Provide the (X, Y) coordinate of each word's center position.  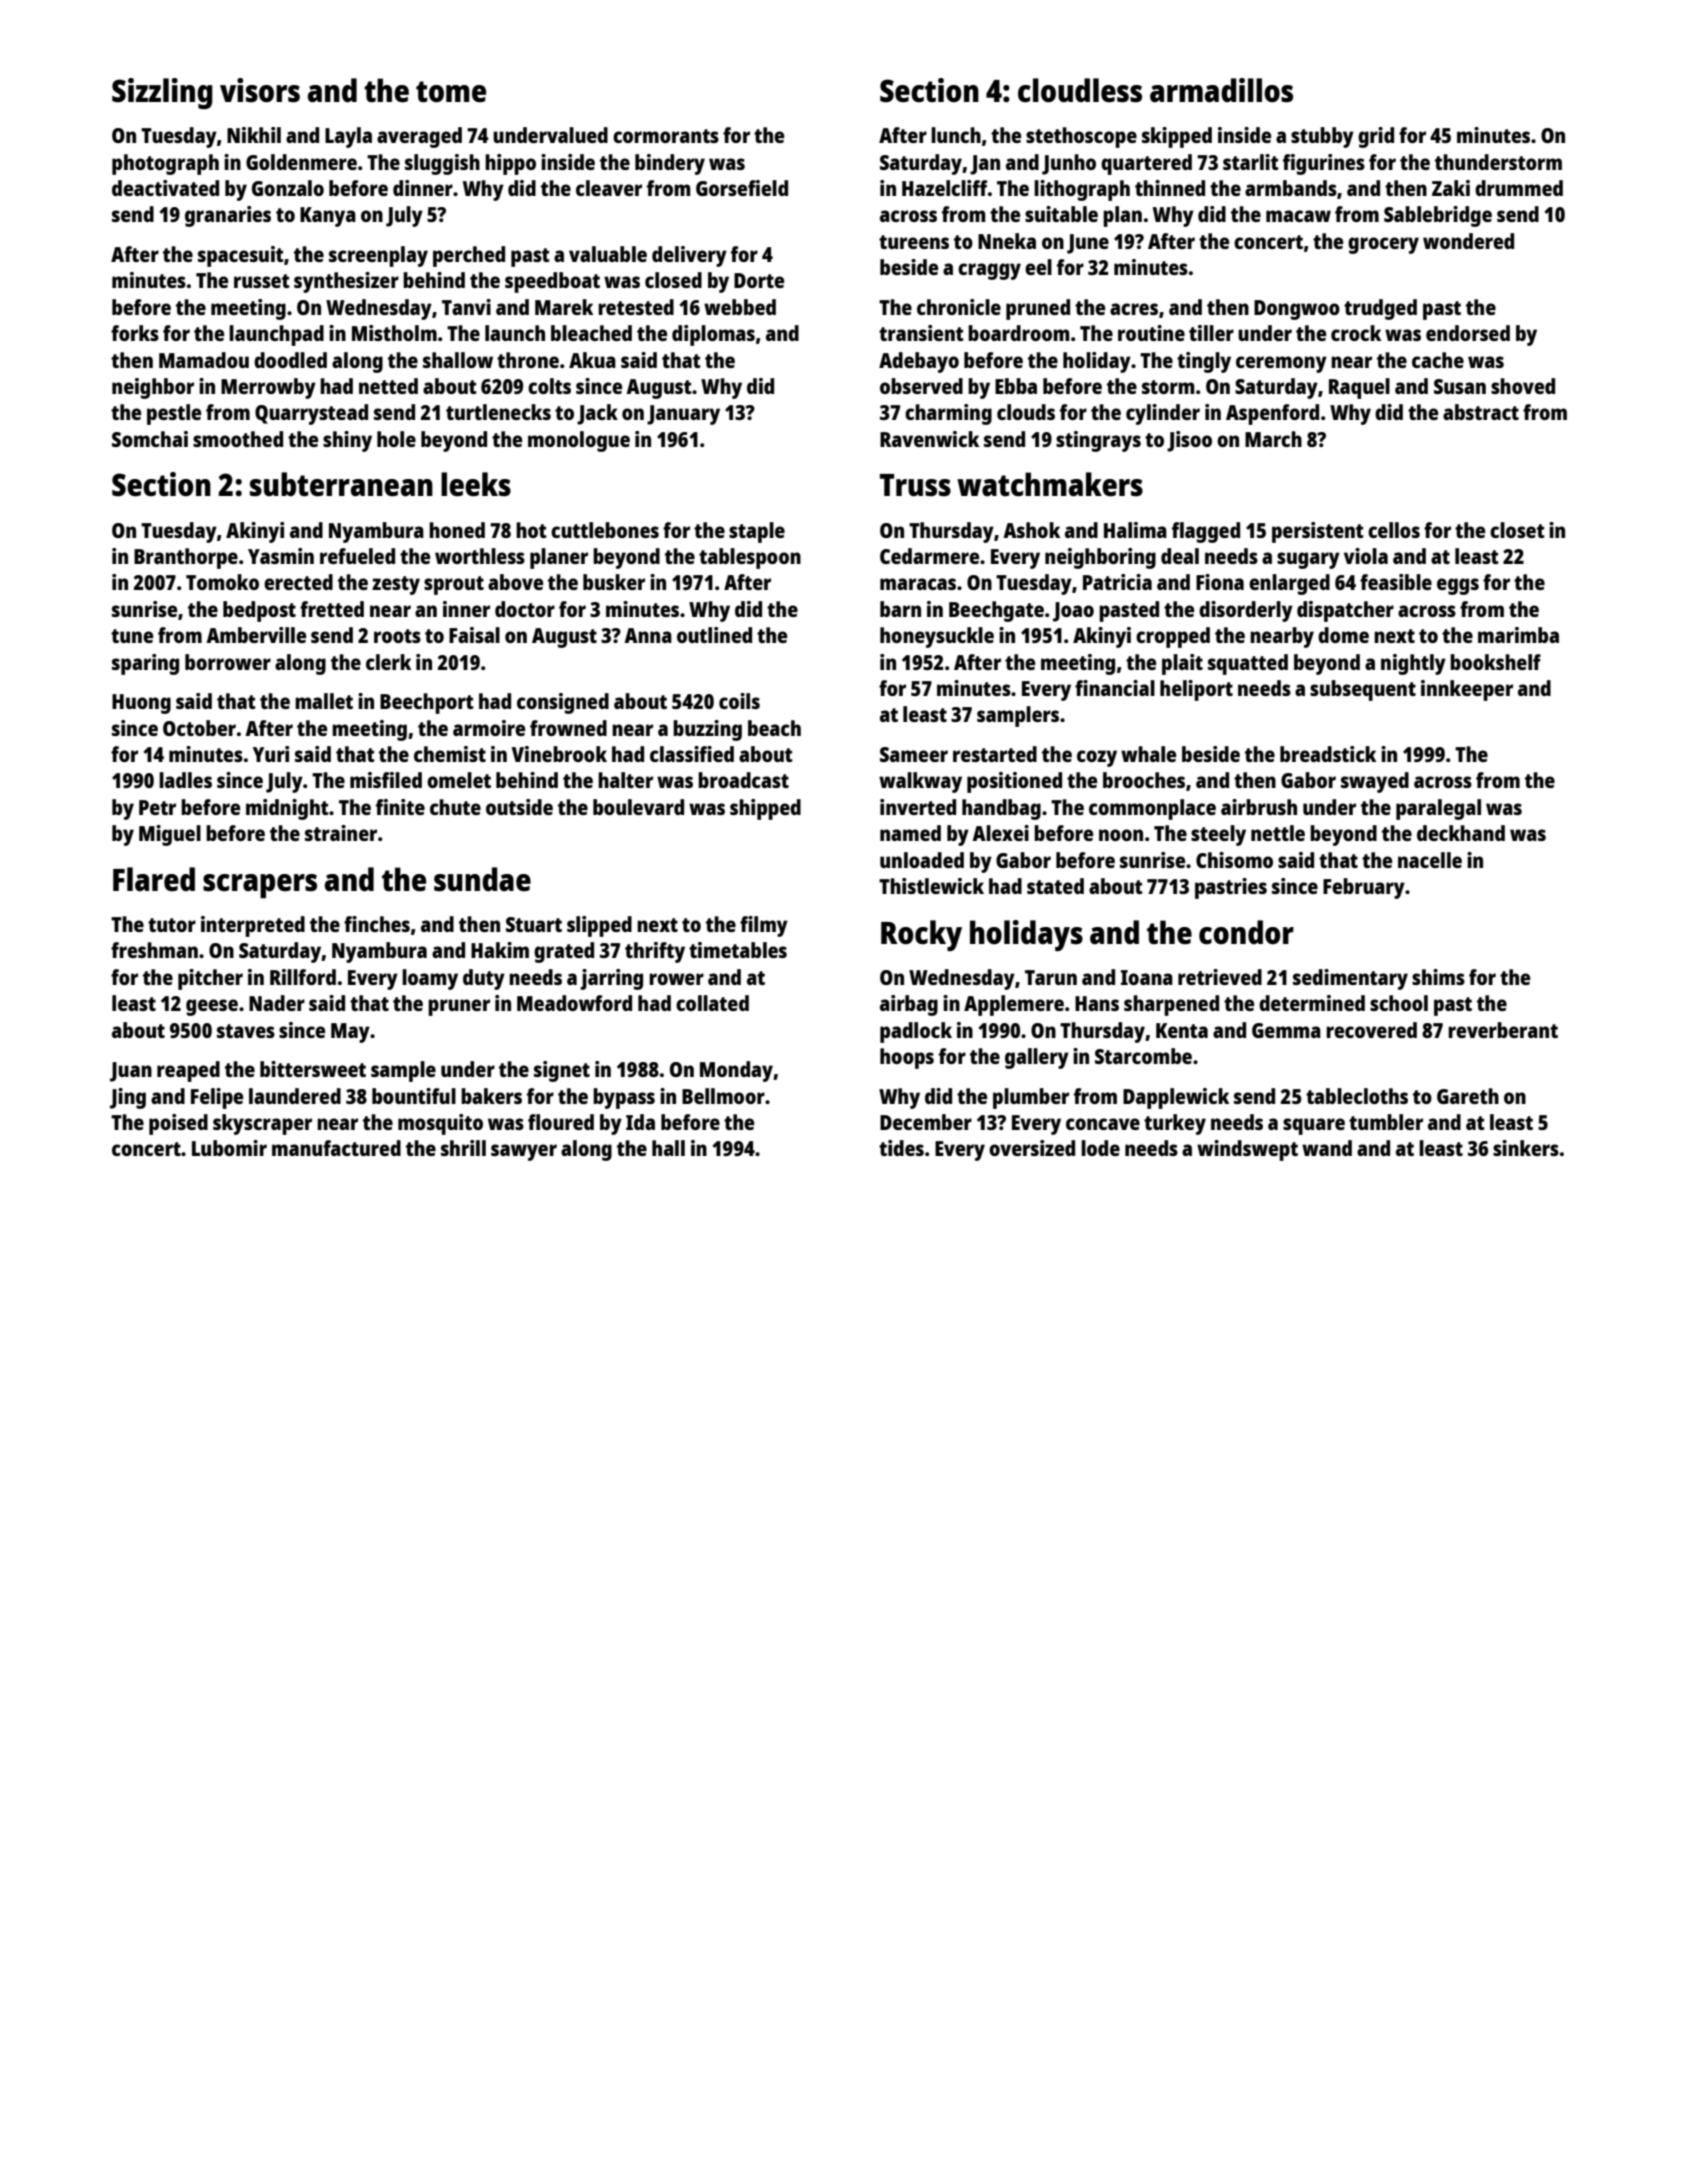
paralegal (1438, 809)
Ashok (1031, 530)
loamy (430, 979)
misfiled (386, 780)
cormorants (666, 136)
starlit (1251, 162)
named (910, 833)
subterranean (341, 484)
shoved (1523, 386)
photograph (165, 164)
